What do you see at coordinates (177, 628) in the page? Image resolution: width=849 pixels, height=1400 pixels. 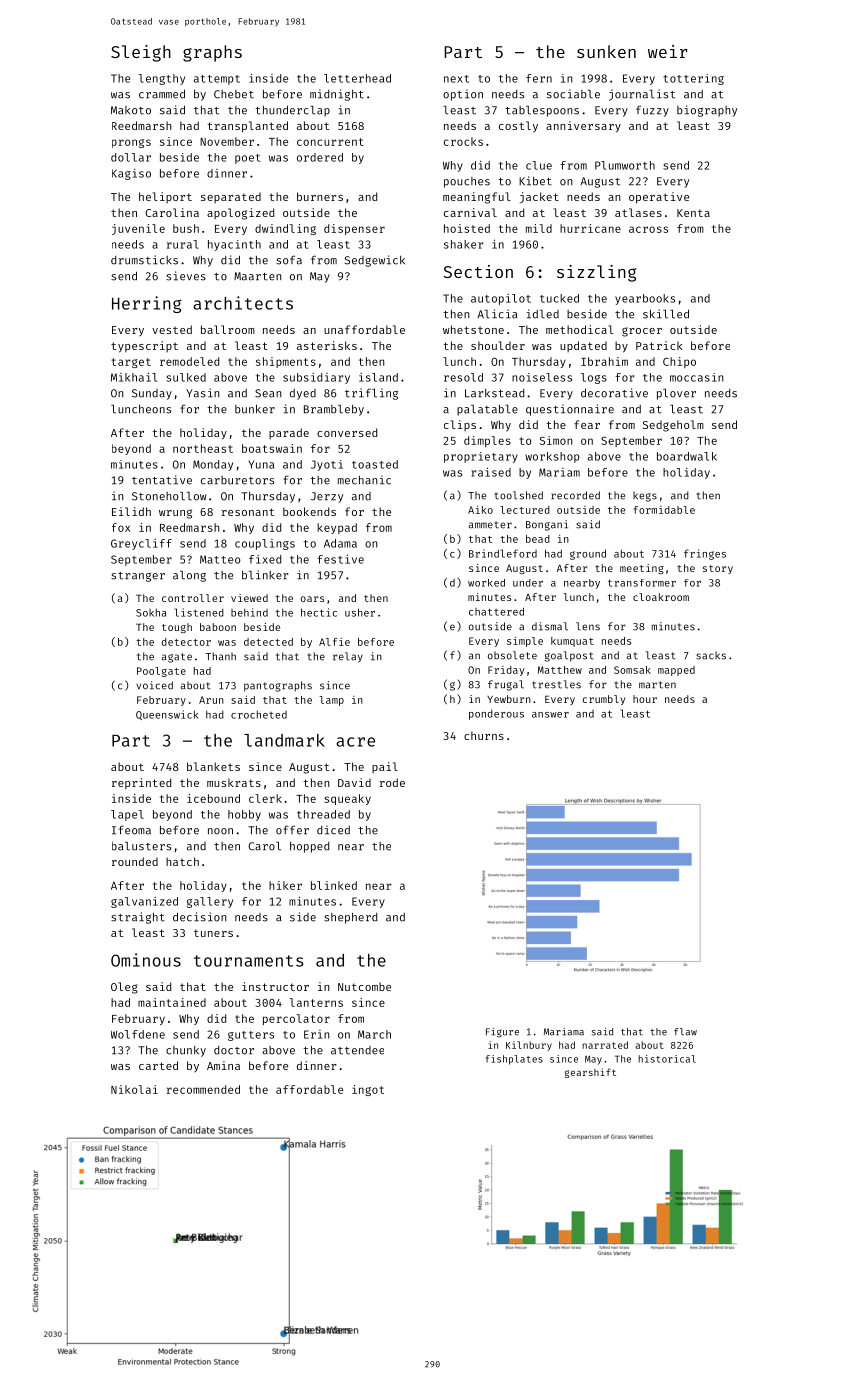 I see `tough` at bounding box center [177, 628].
